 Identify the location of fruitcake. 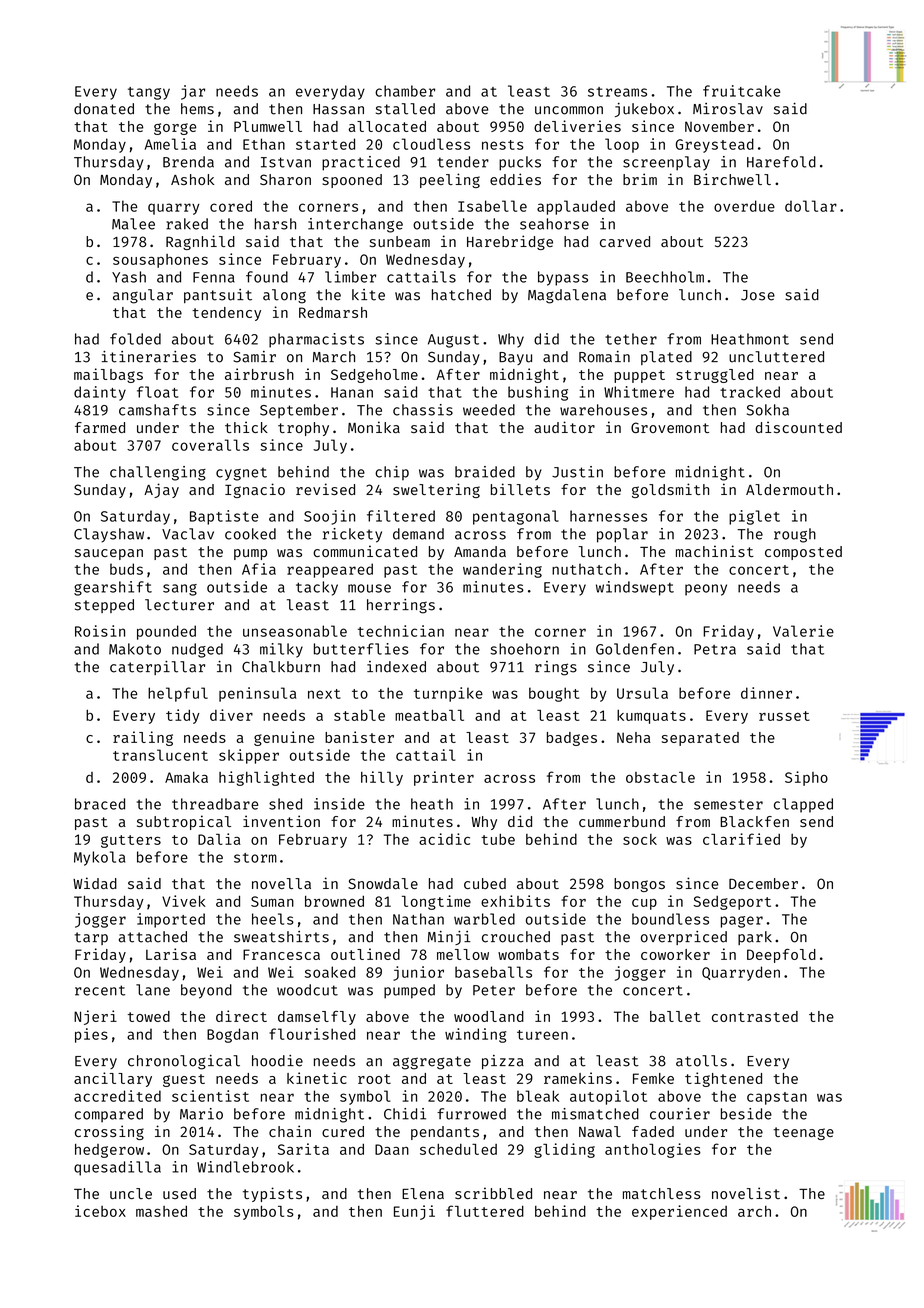
(741, 91).
